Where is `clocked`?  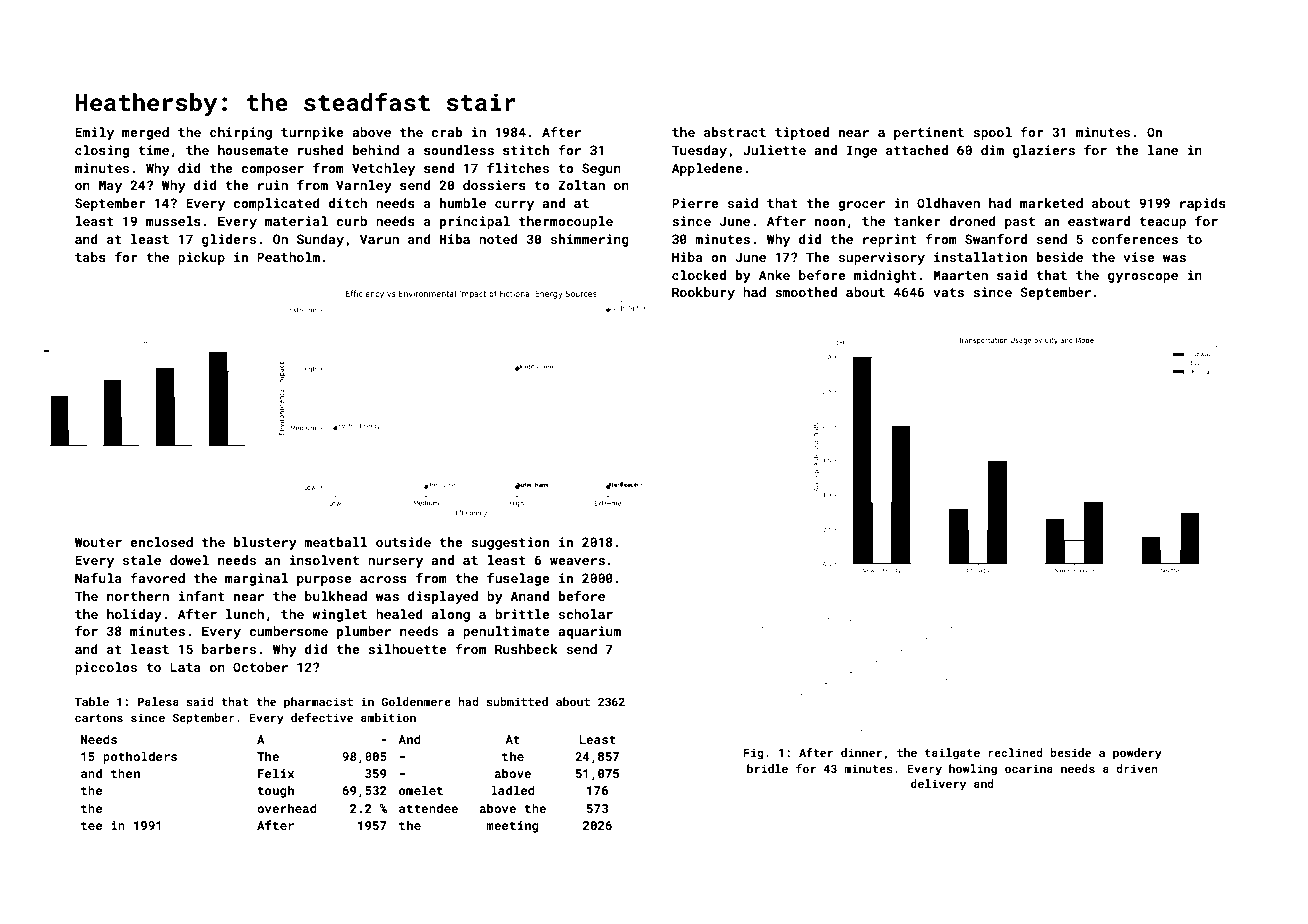
clocked is located at coordinates (699, 275).
